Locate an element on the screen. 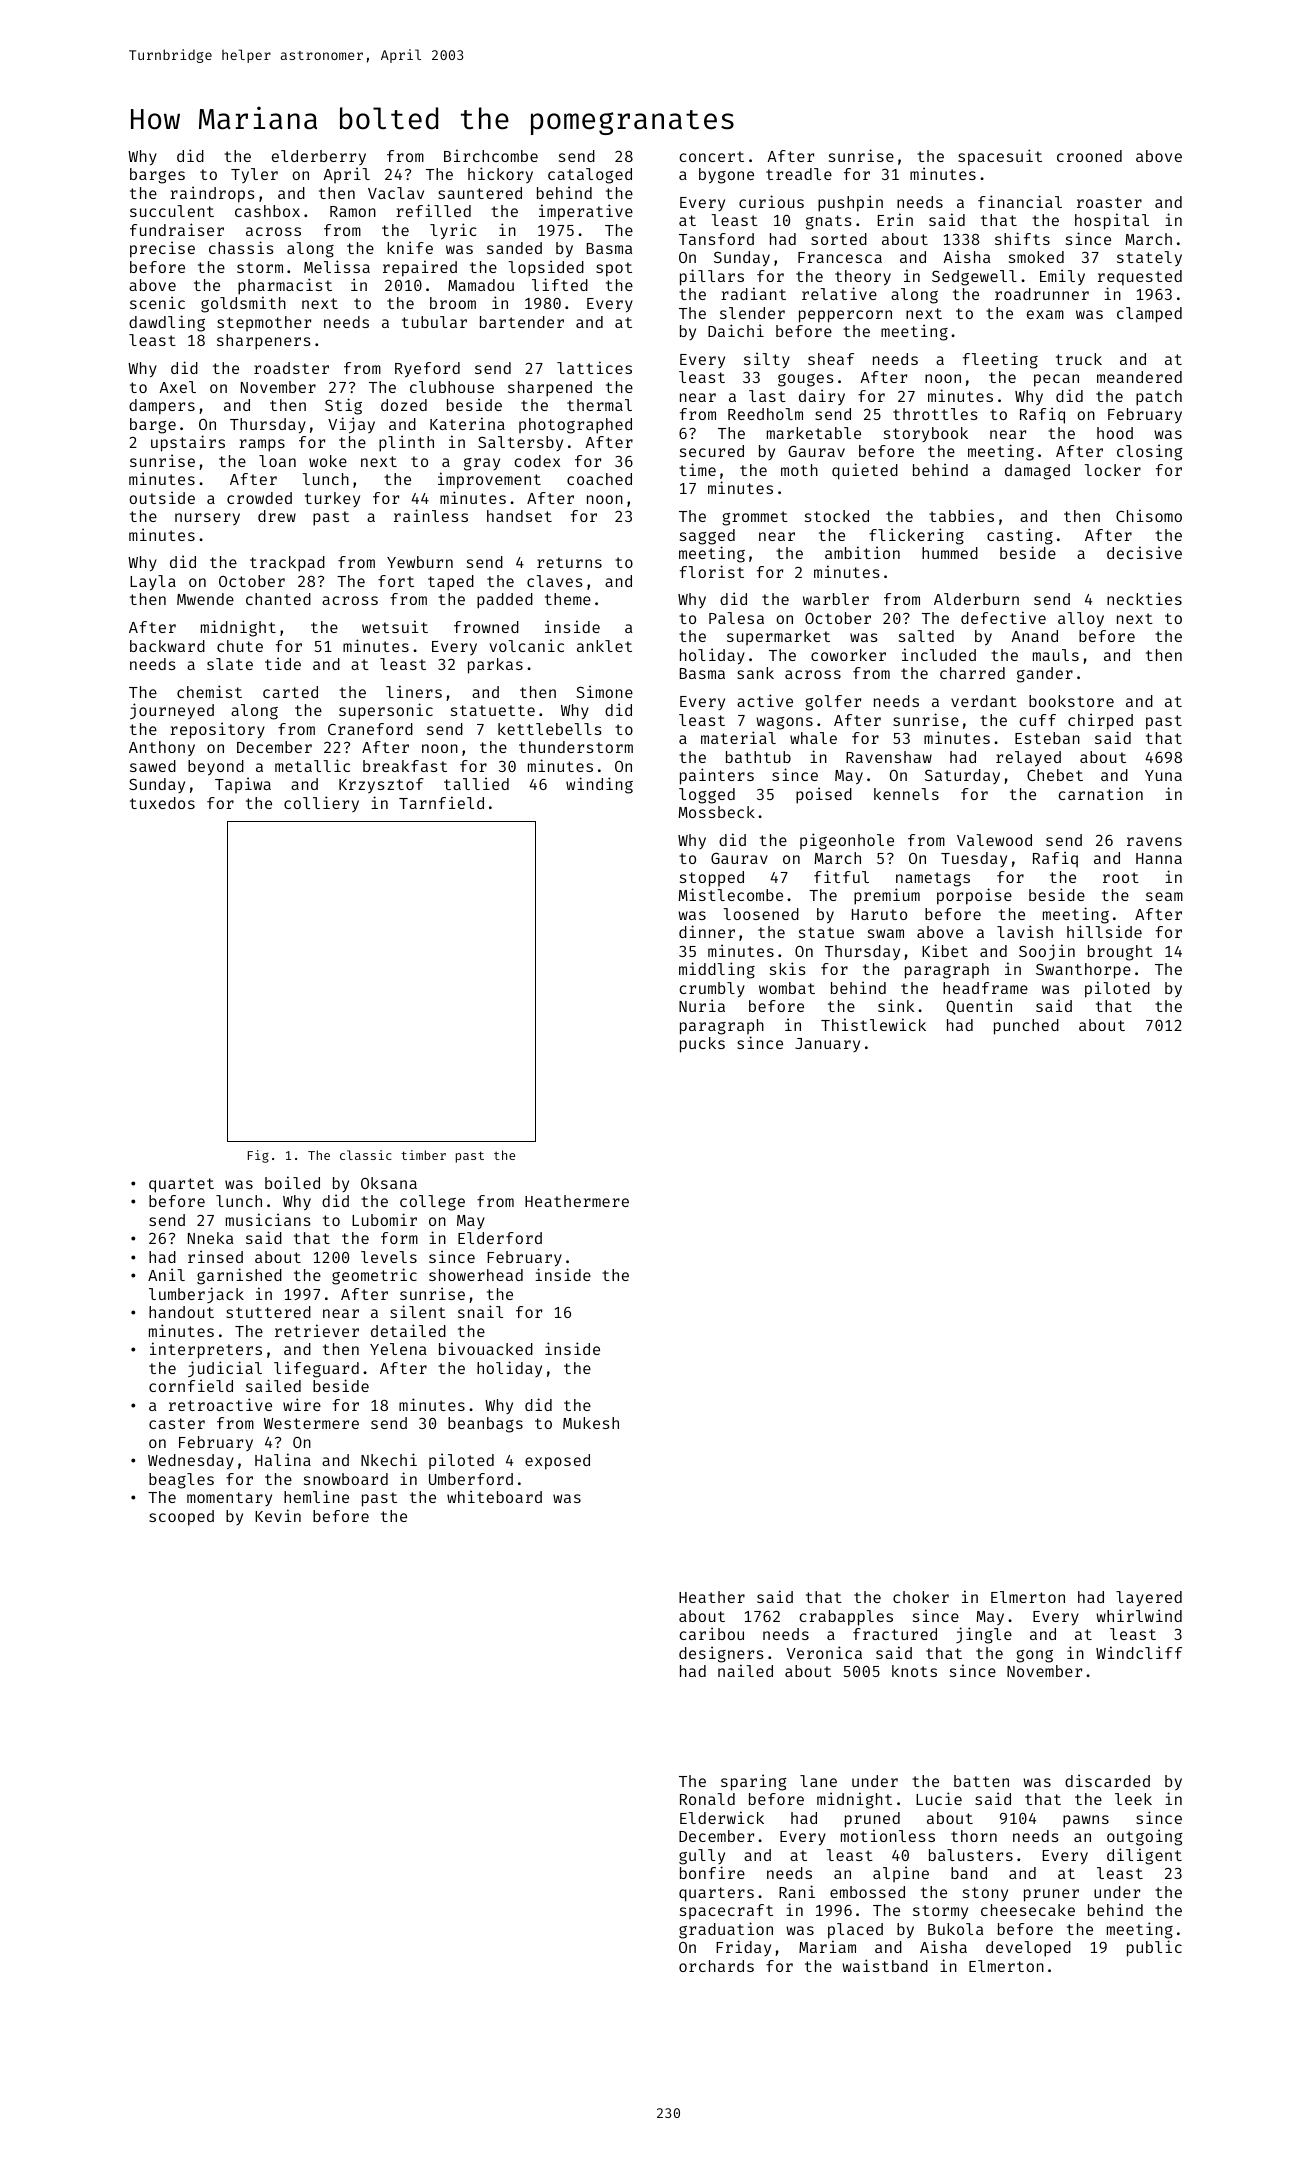 Image resolution: width=1312 pixels, height=2161 pixels. colliery is located at coordinates (321, 804).
